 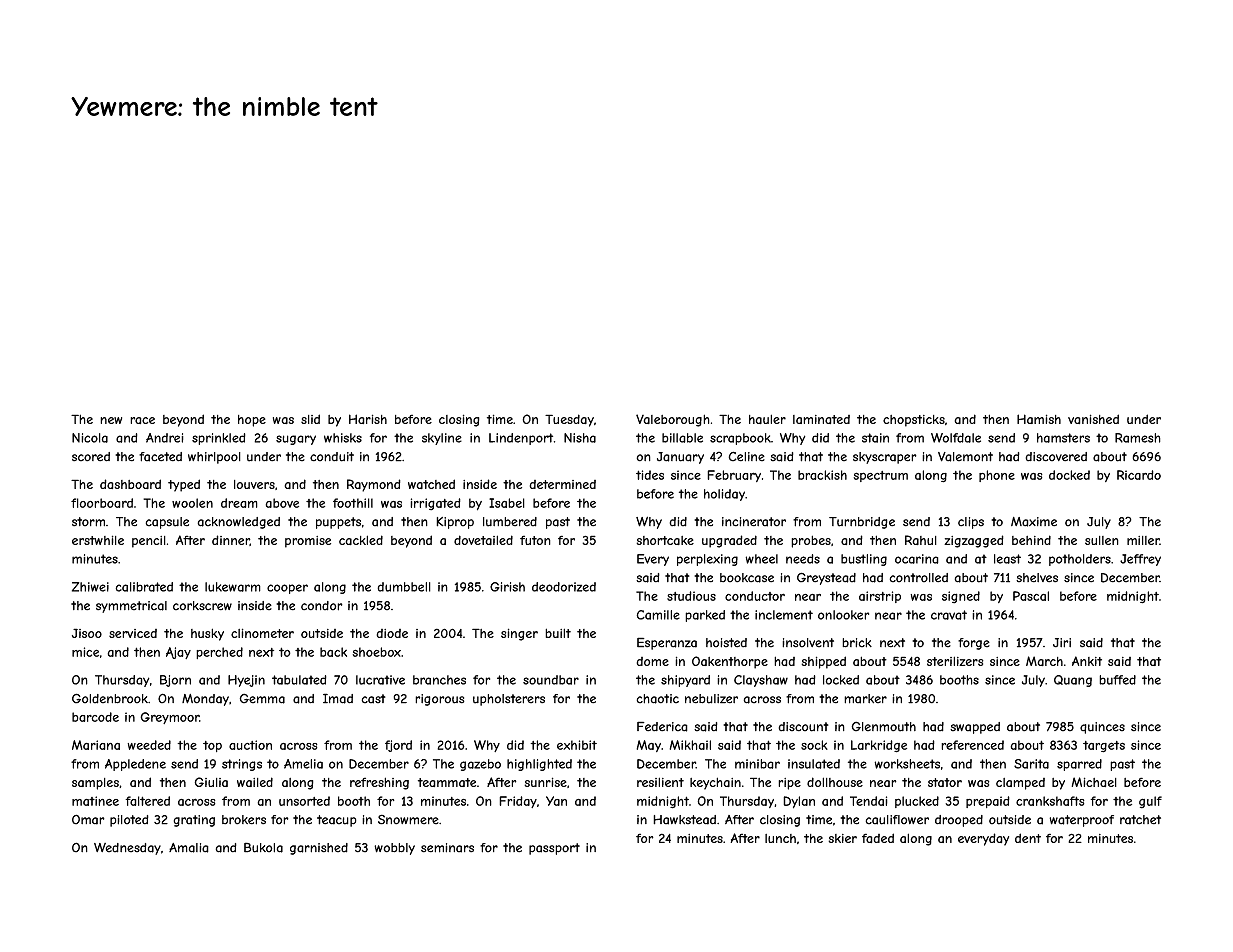 What do you see at coordinates (90, 438) in the page?
I see `Nicola` at bounding box center [90, 438].
